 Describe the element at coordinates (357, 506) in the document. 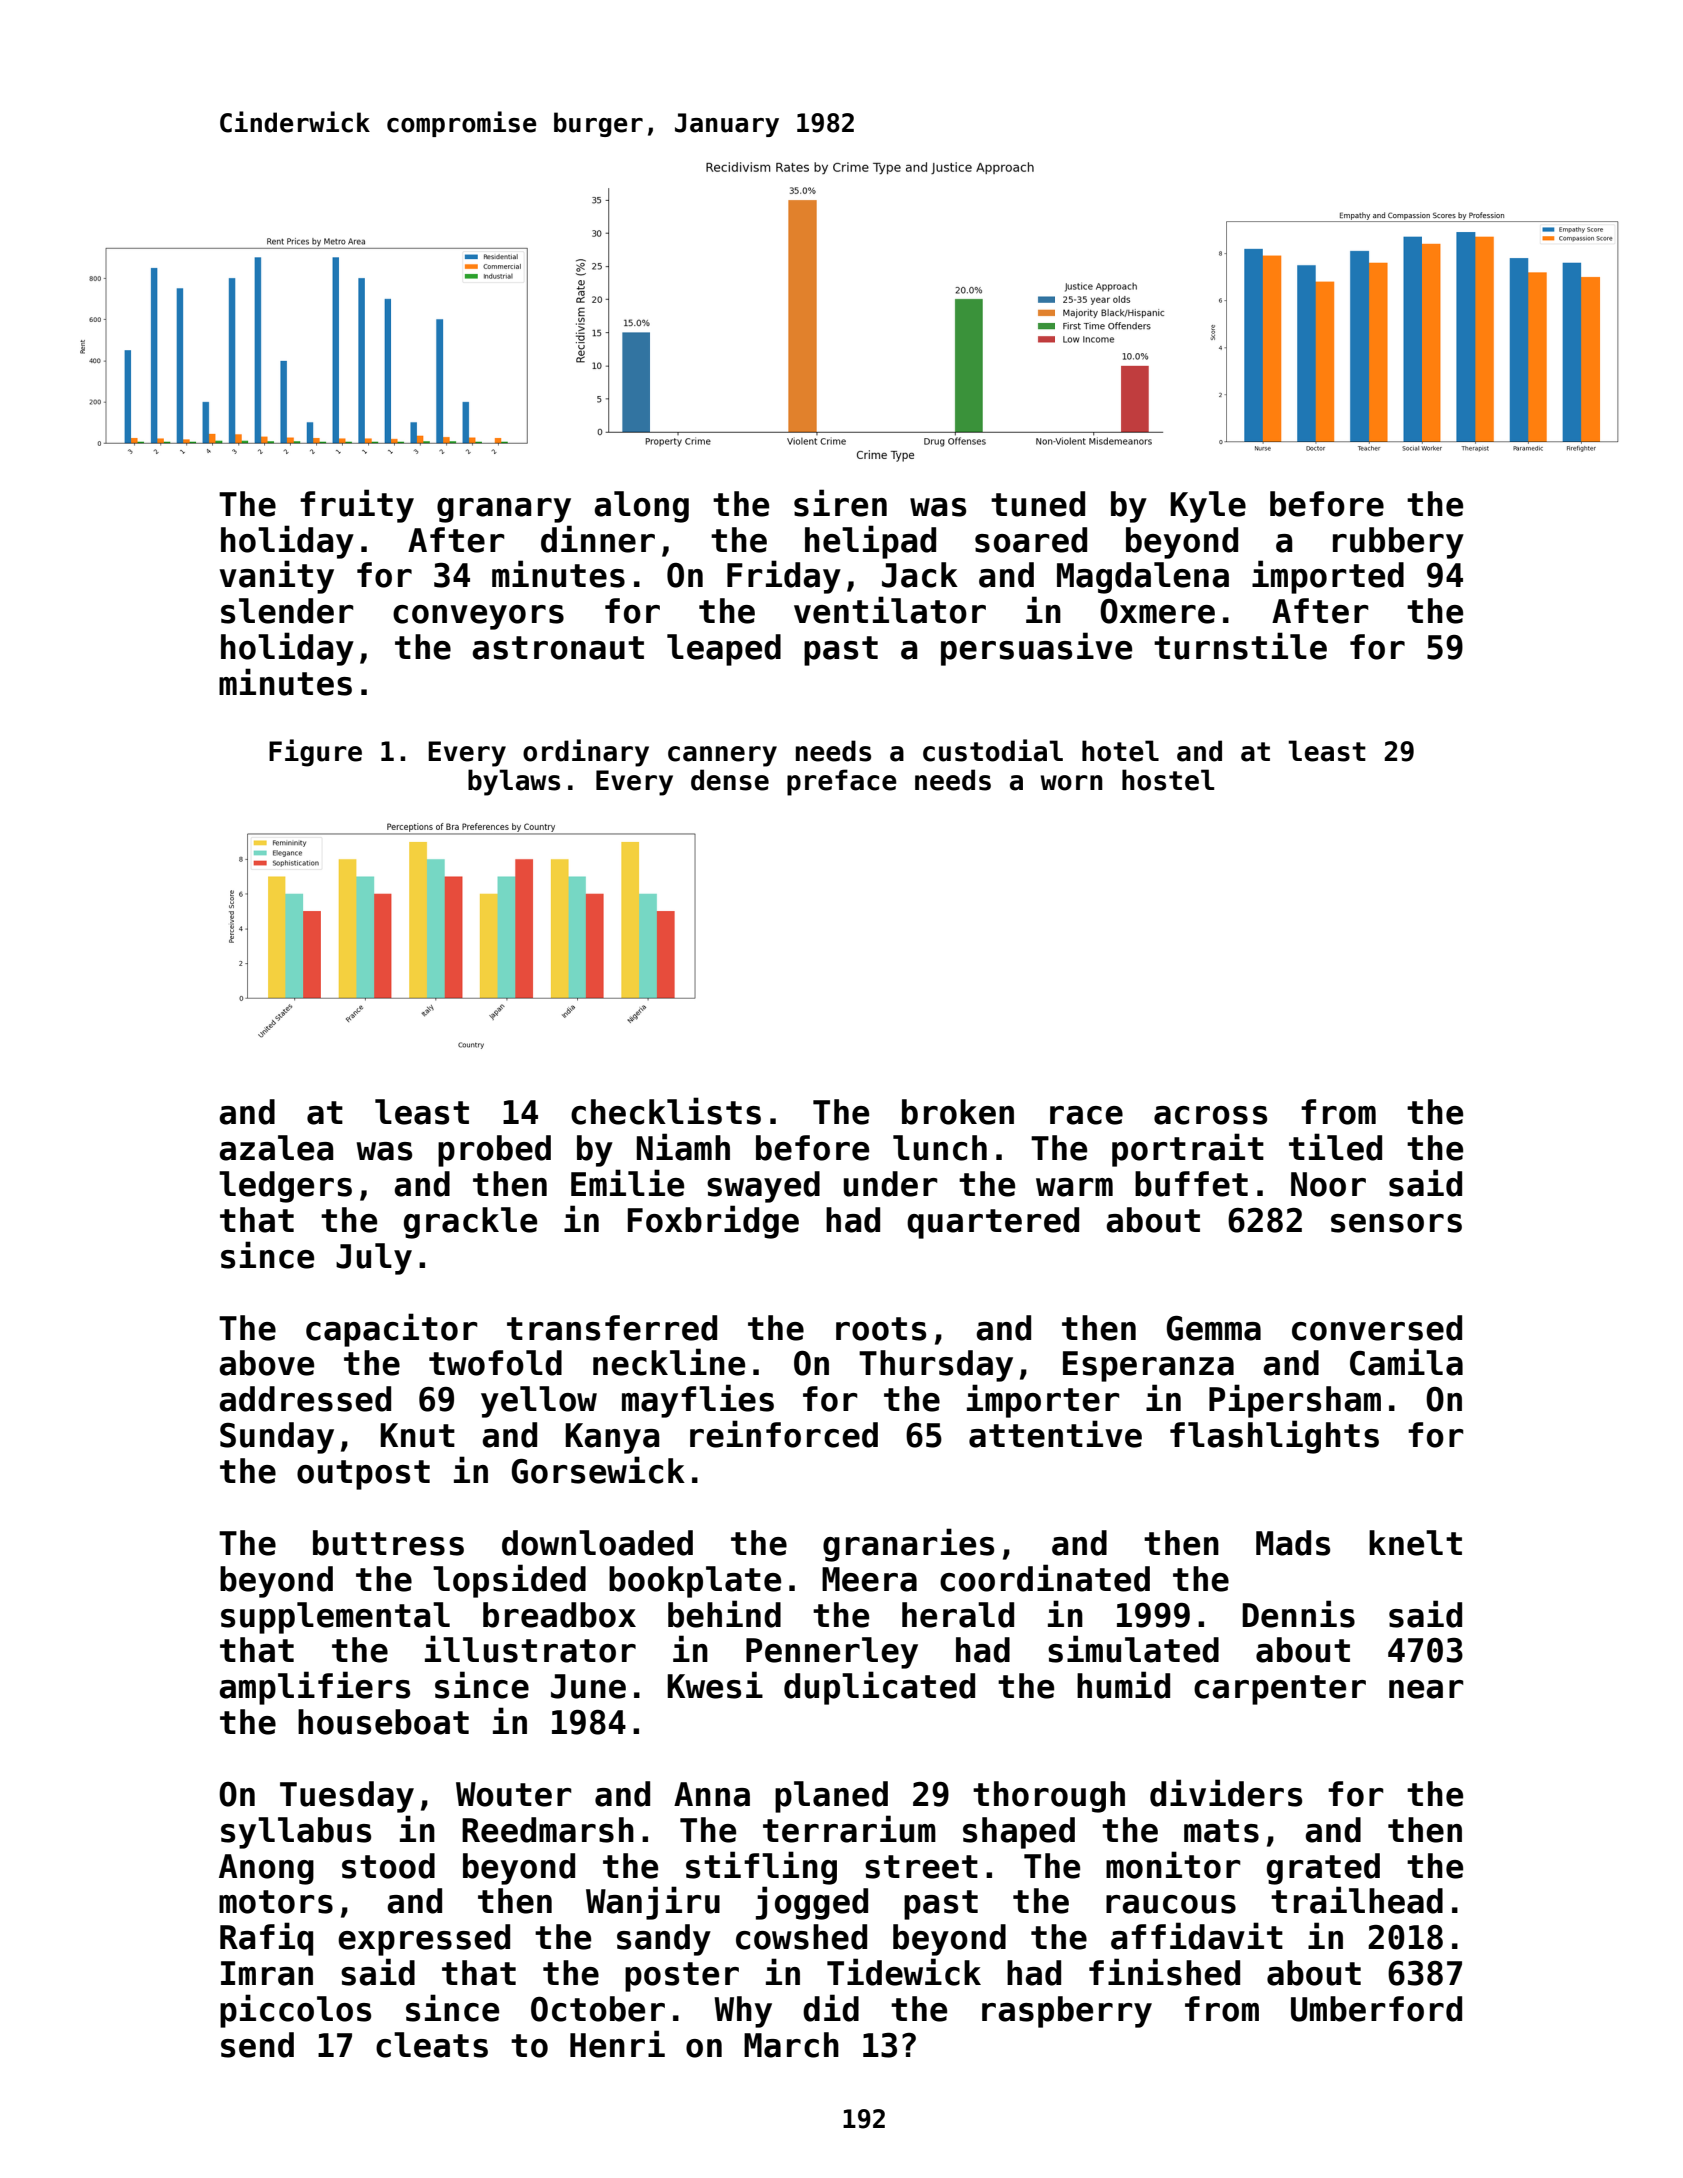

I see `fruity` at that location.
